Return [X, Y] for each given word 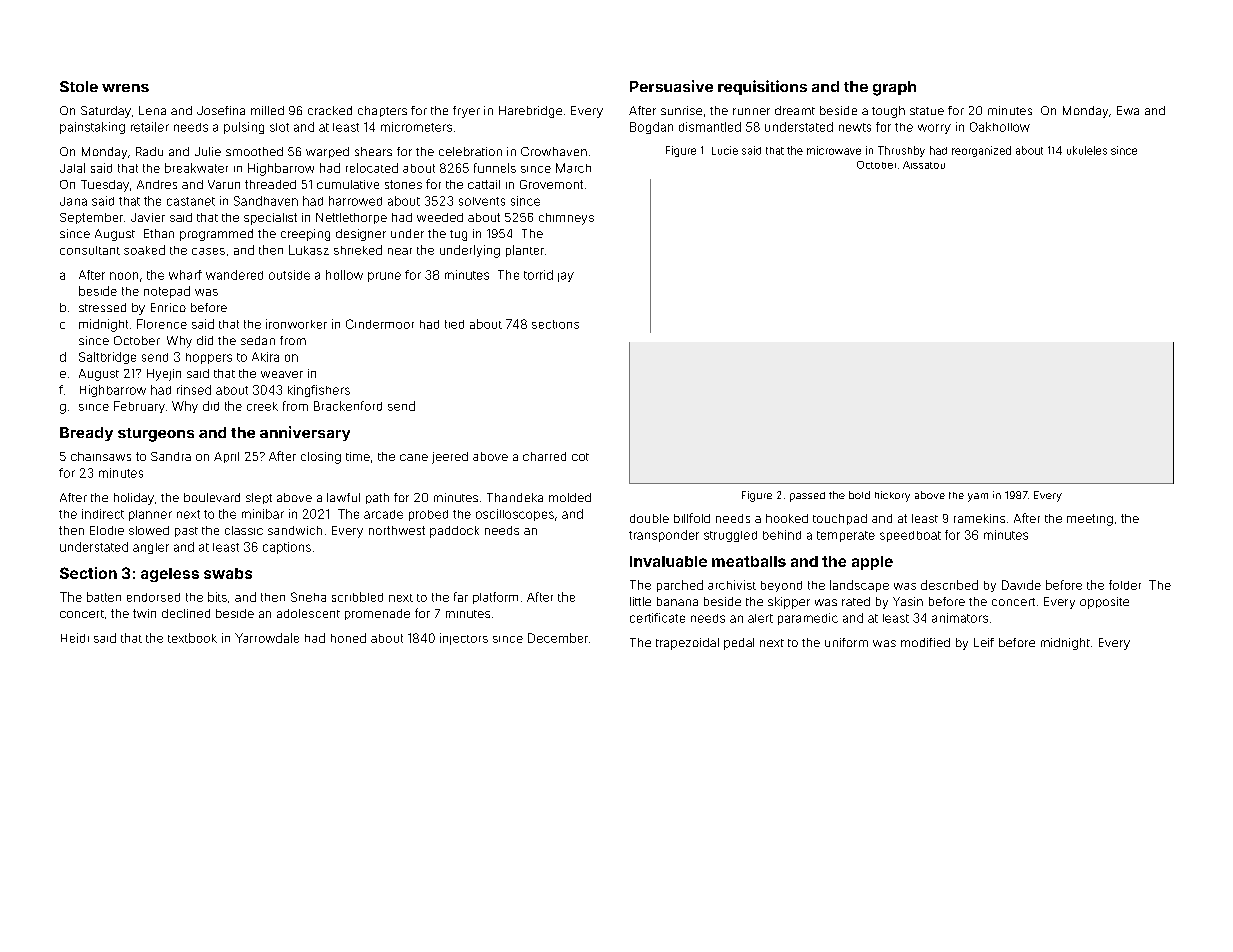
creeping [305, 235]
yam [978, 497]
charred [544, 456]
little [640, 601]
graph [894, 88]
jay [566, 277]
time [358, 456]
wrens [125, 88]
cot [580, 457]
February [139, 407]
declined [186, 613]
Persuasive [671, 86]
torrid [538, 275]
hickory [892, 496]
